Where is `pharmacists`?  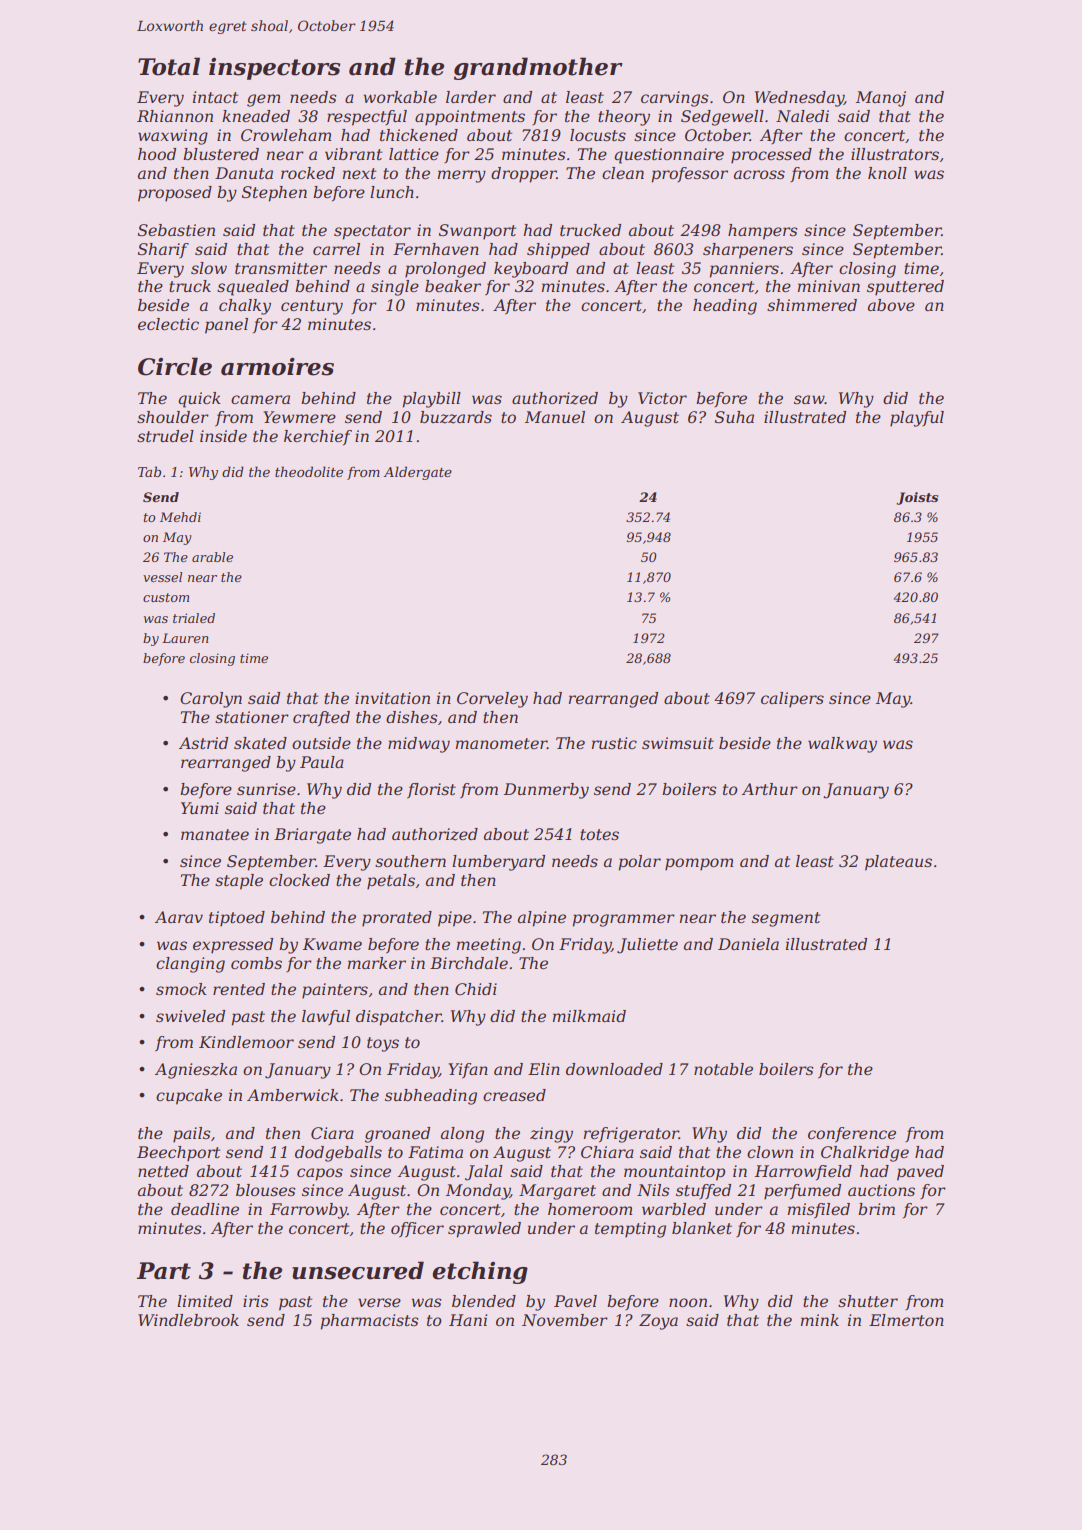
pharmacists is located at coordinates (369, 1322).
